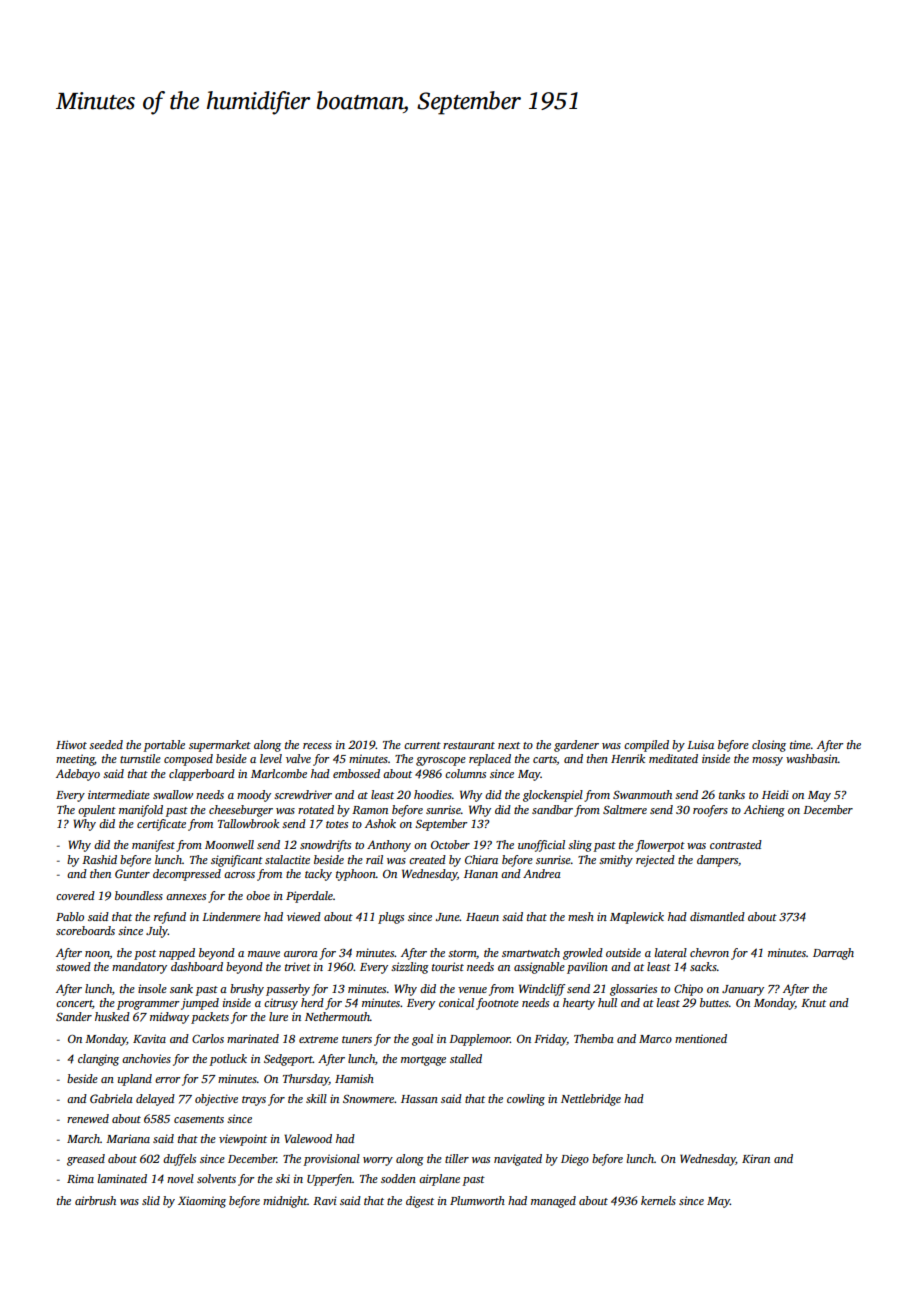 This screenshot has height=1308, width=924. I want to click on novel, so click(180, 1178).
